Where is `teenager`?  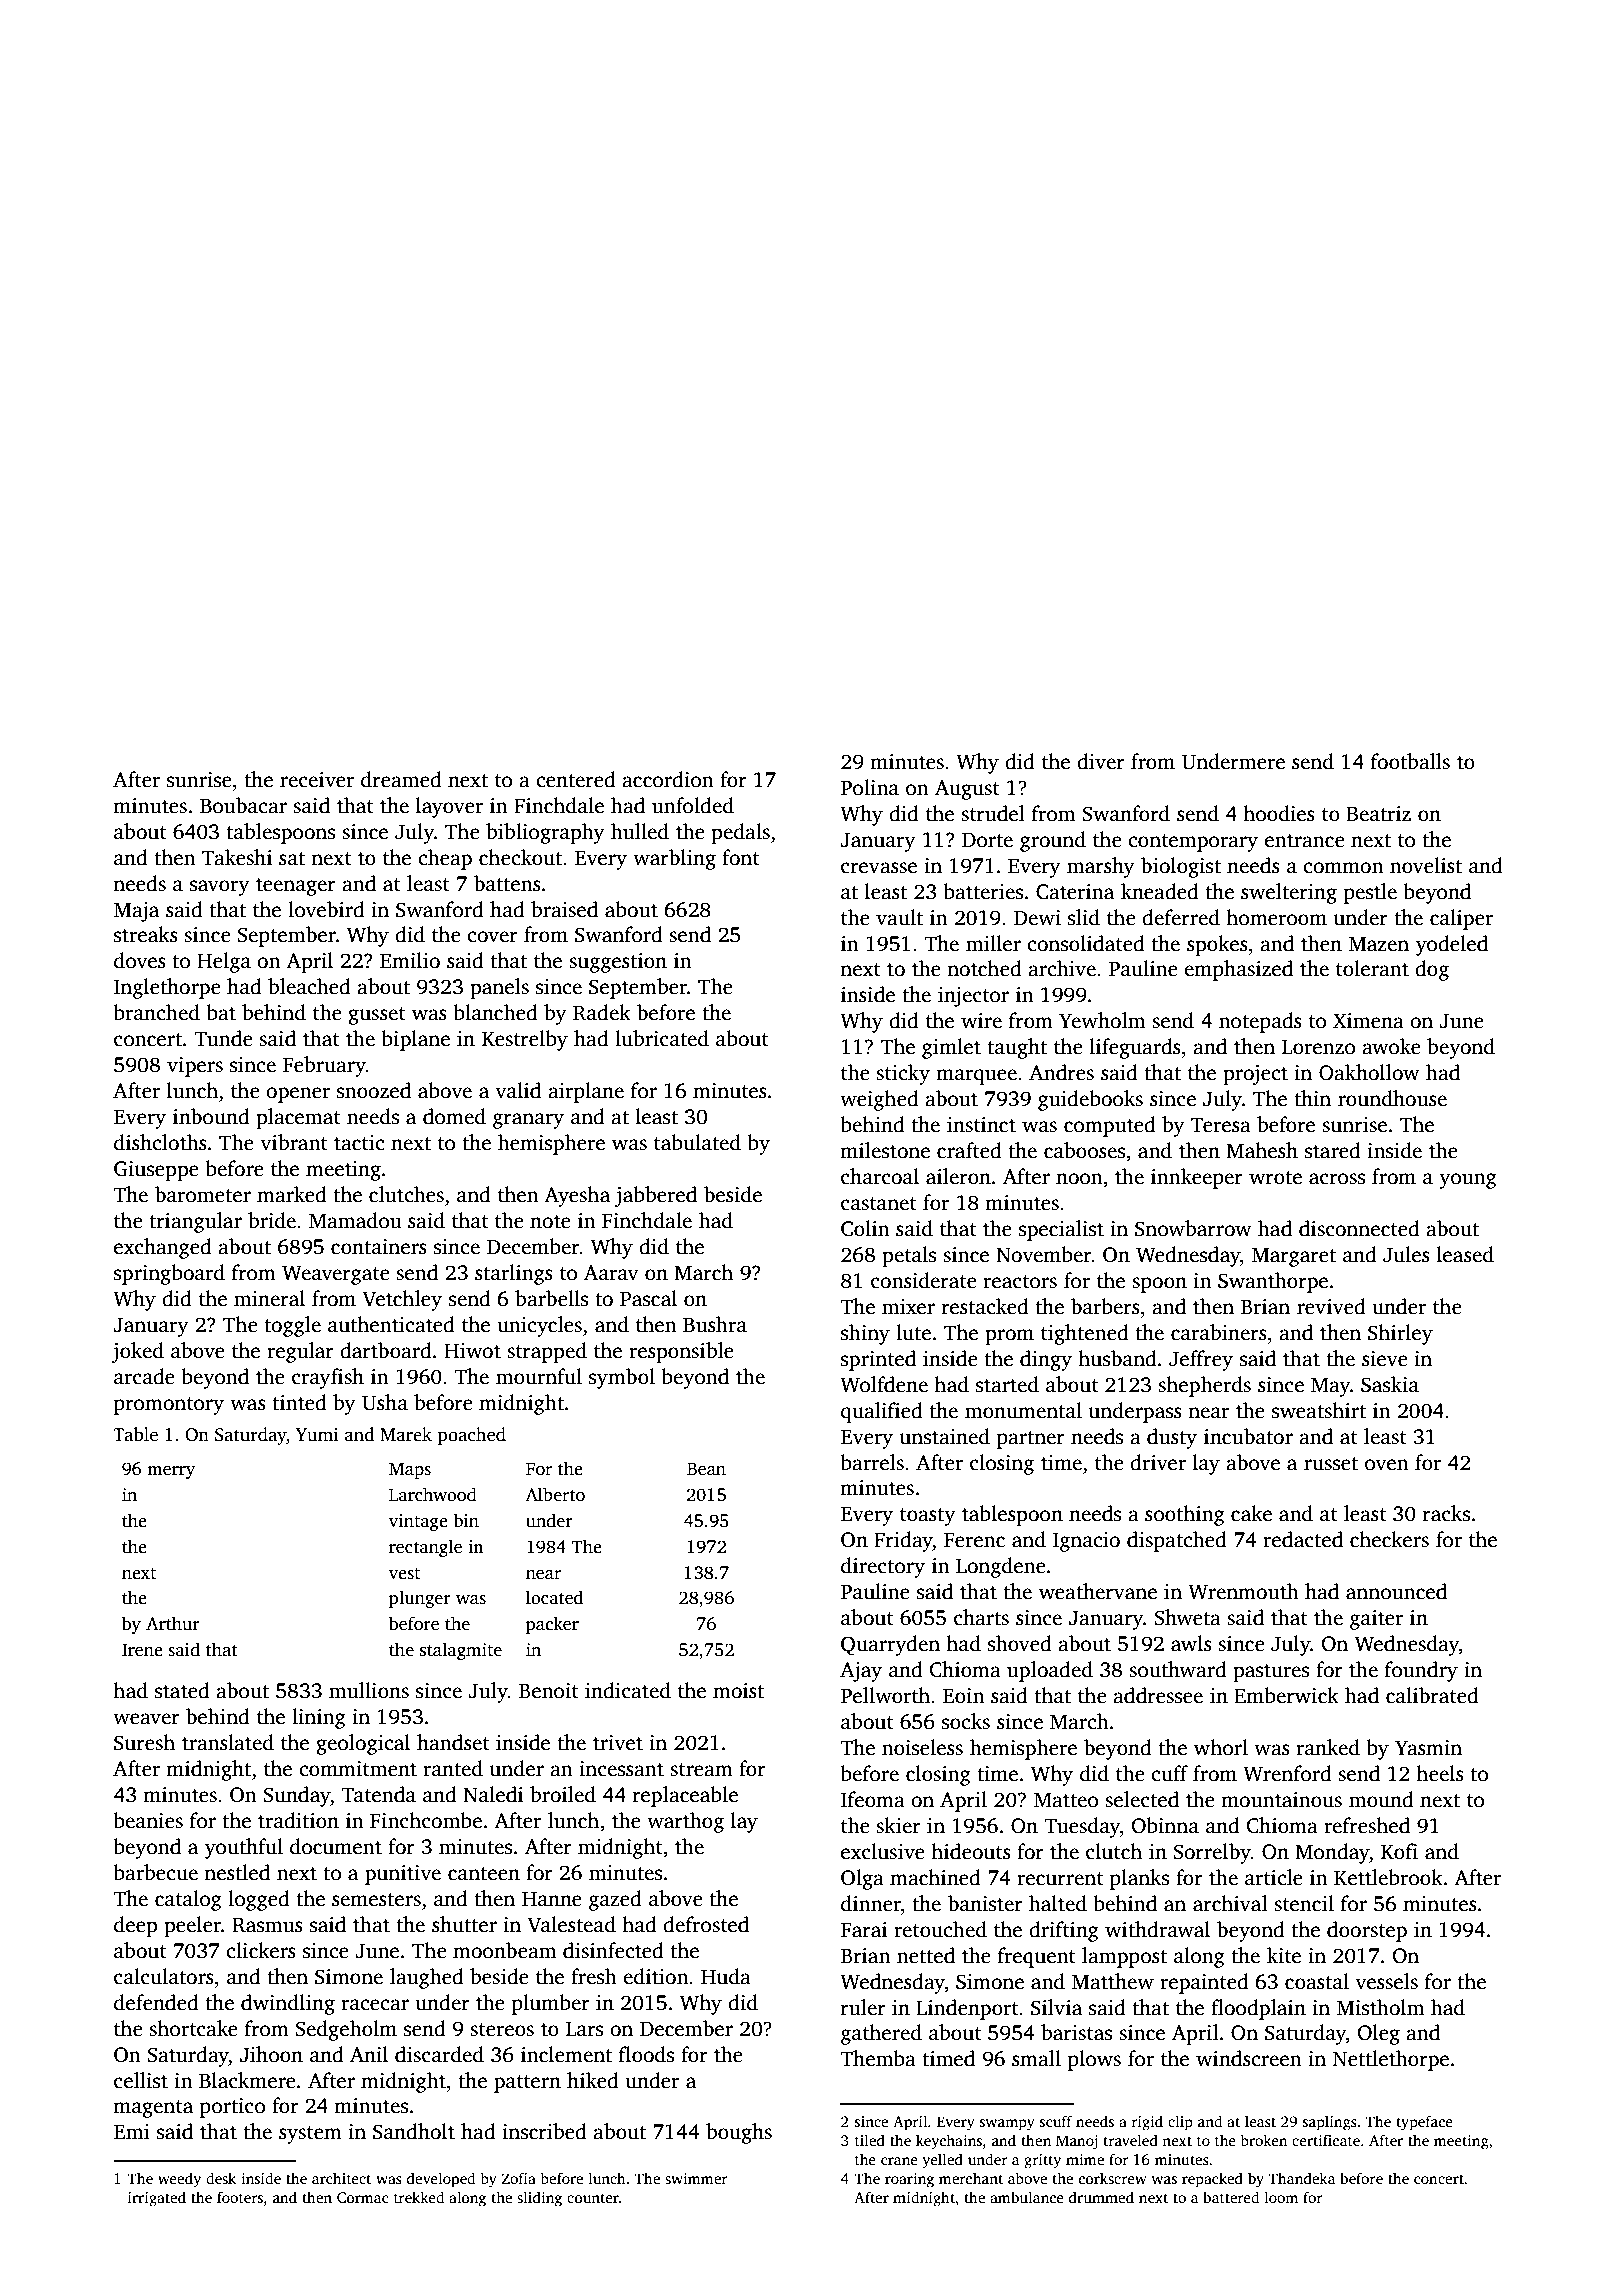
teenager is located at coordinates (296, 887).
